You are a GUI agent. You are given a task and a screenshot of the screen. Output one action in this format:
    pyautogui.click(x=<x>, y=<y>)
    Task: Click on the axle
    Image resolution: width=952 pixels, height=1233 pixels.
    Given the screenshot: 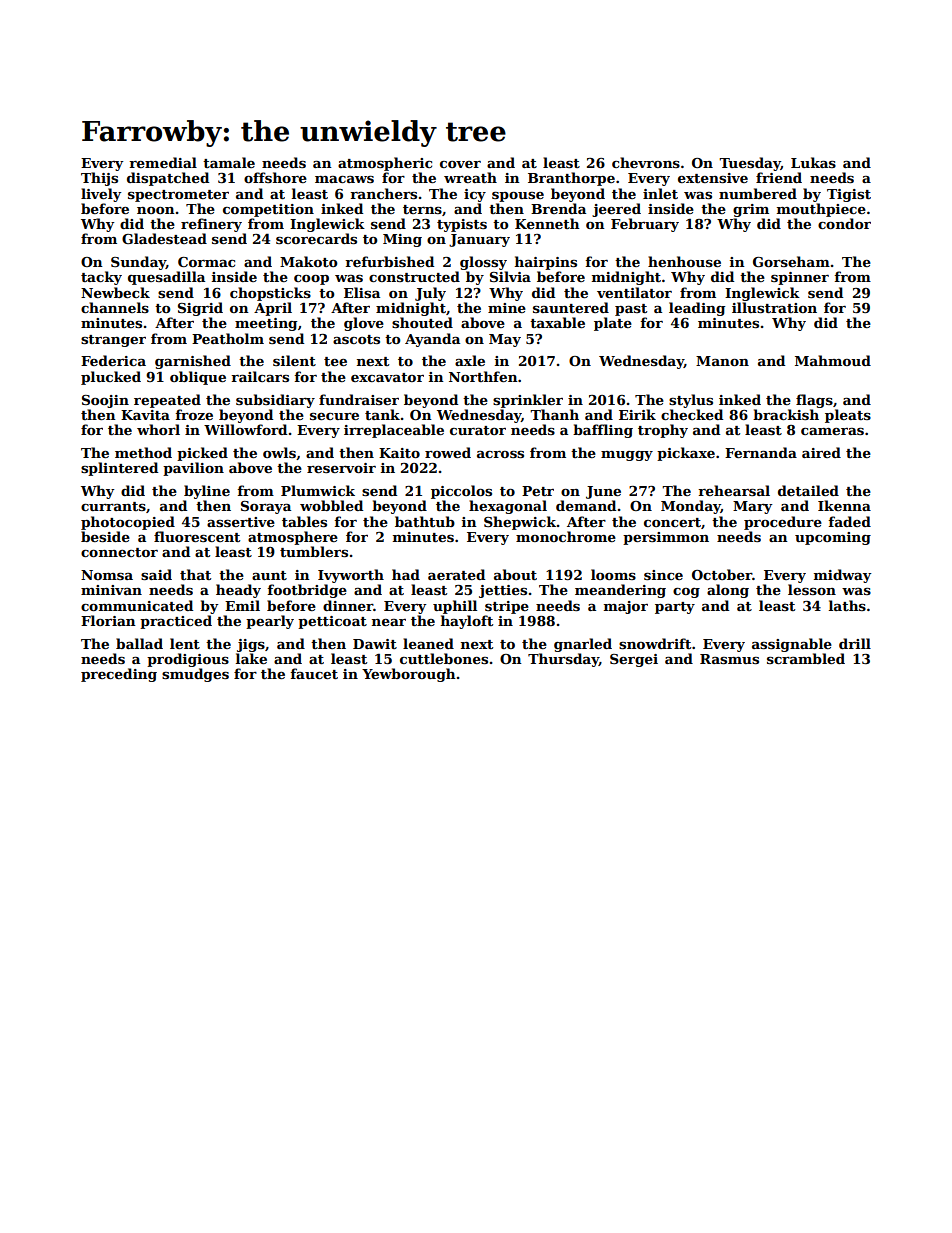 What is the action you would take?
    pyautogui.click(x=470, y=360)
